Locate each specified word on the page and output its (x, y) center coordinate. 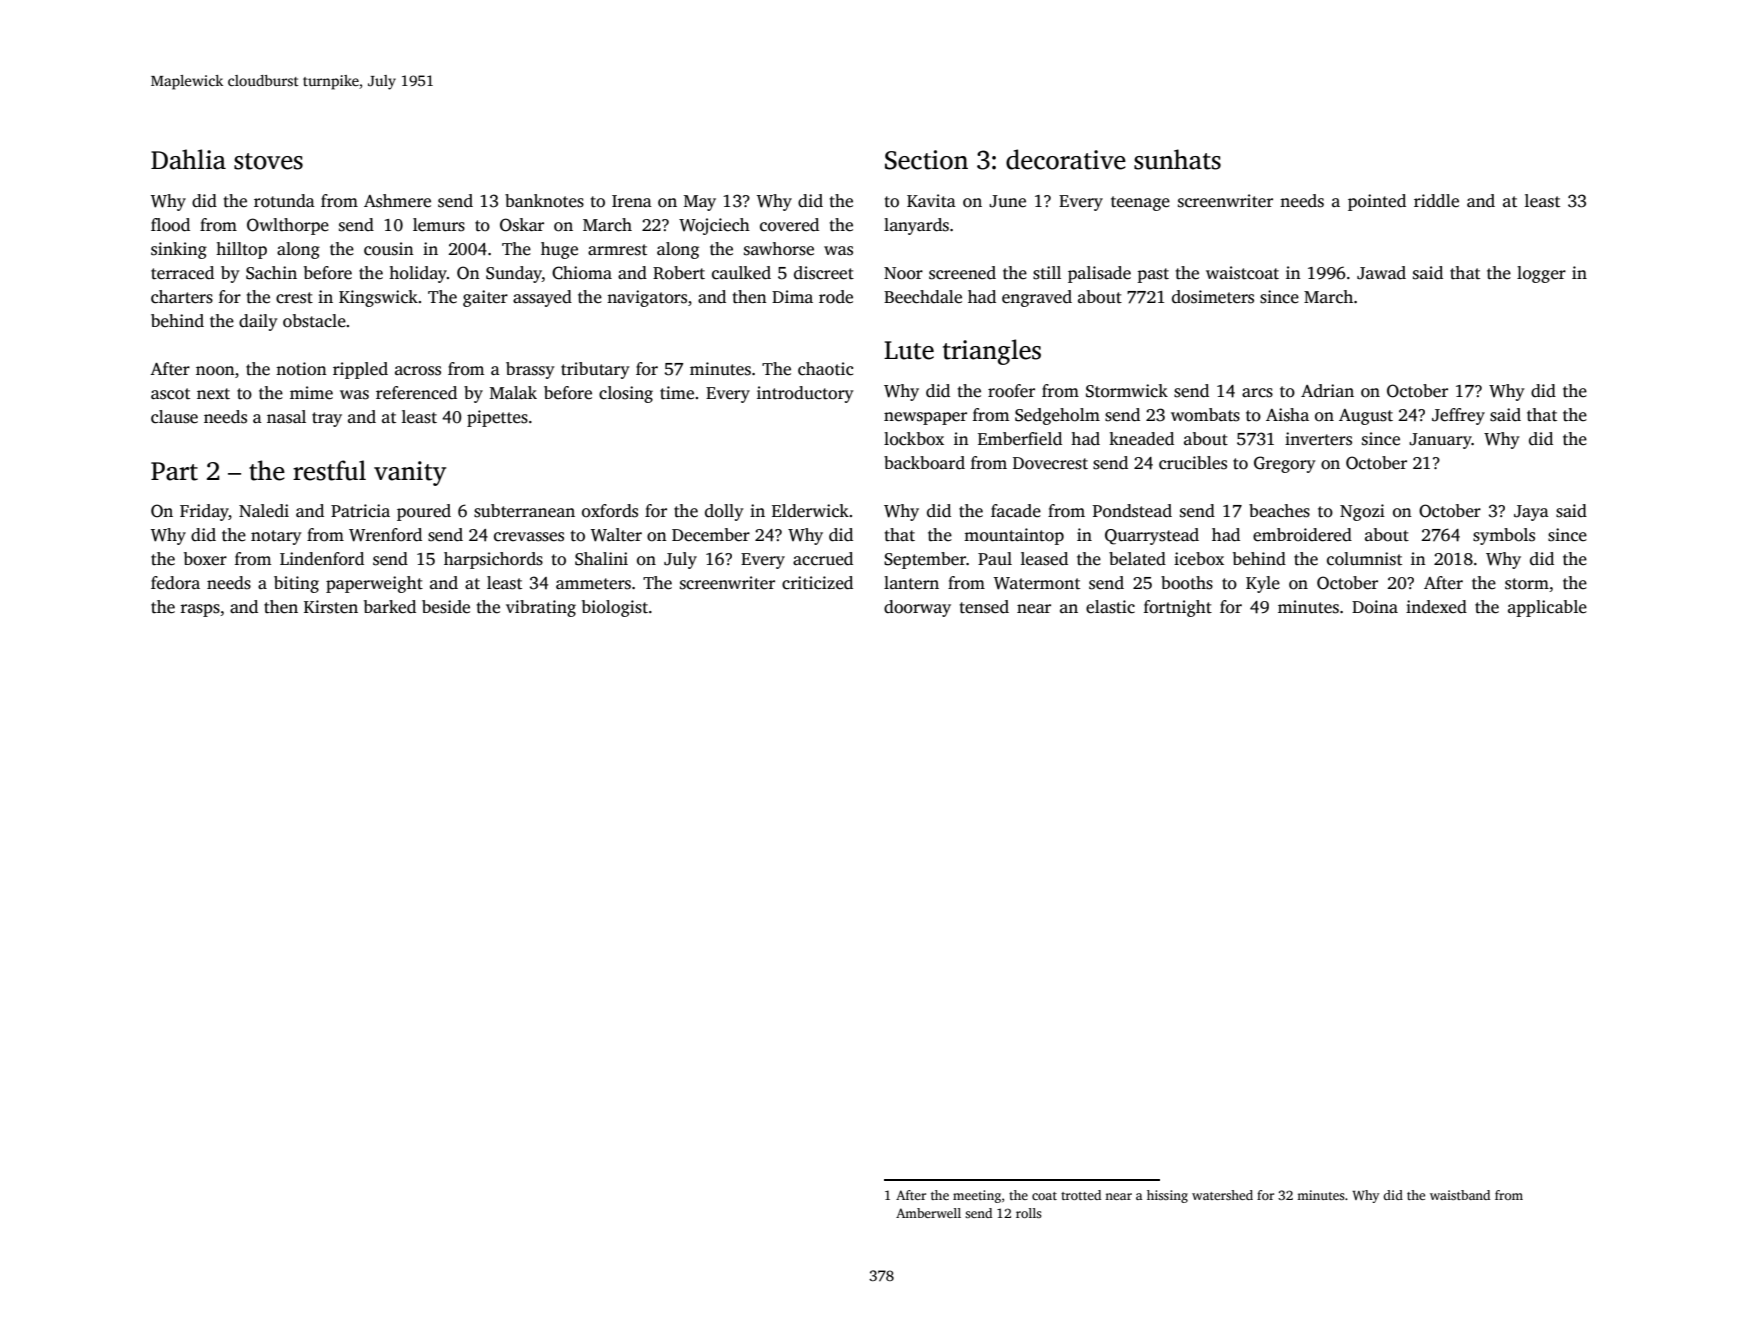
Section (926, 160)
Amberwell (928, 1213)
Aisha (1287, 415)
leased (1044, 559)
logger (1541, 274)
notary (276, 537)
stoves (268, 161)
